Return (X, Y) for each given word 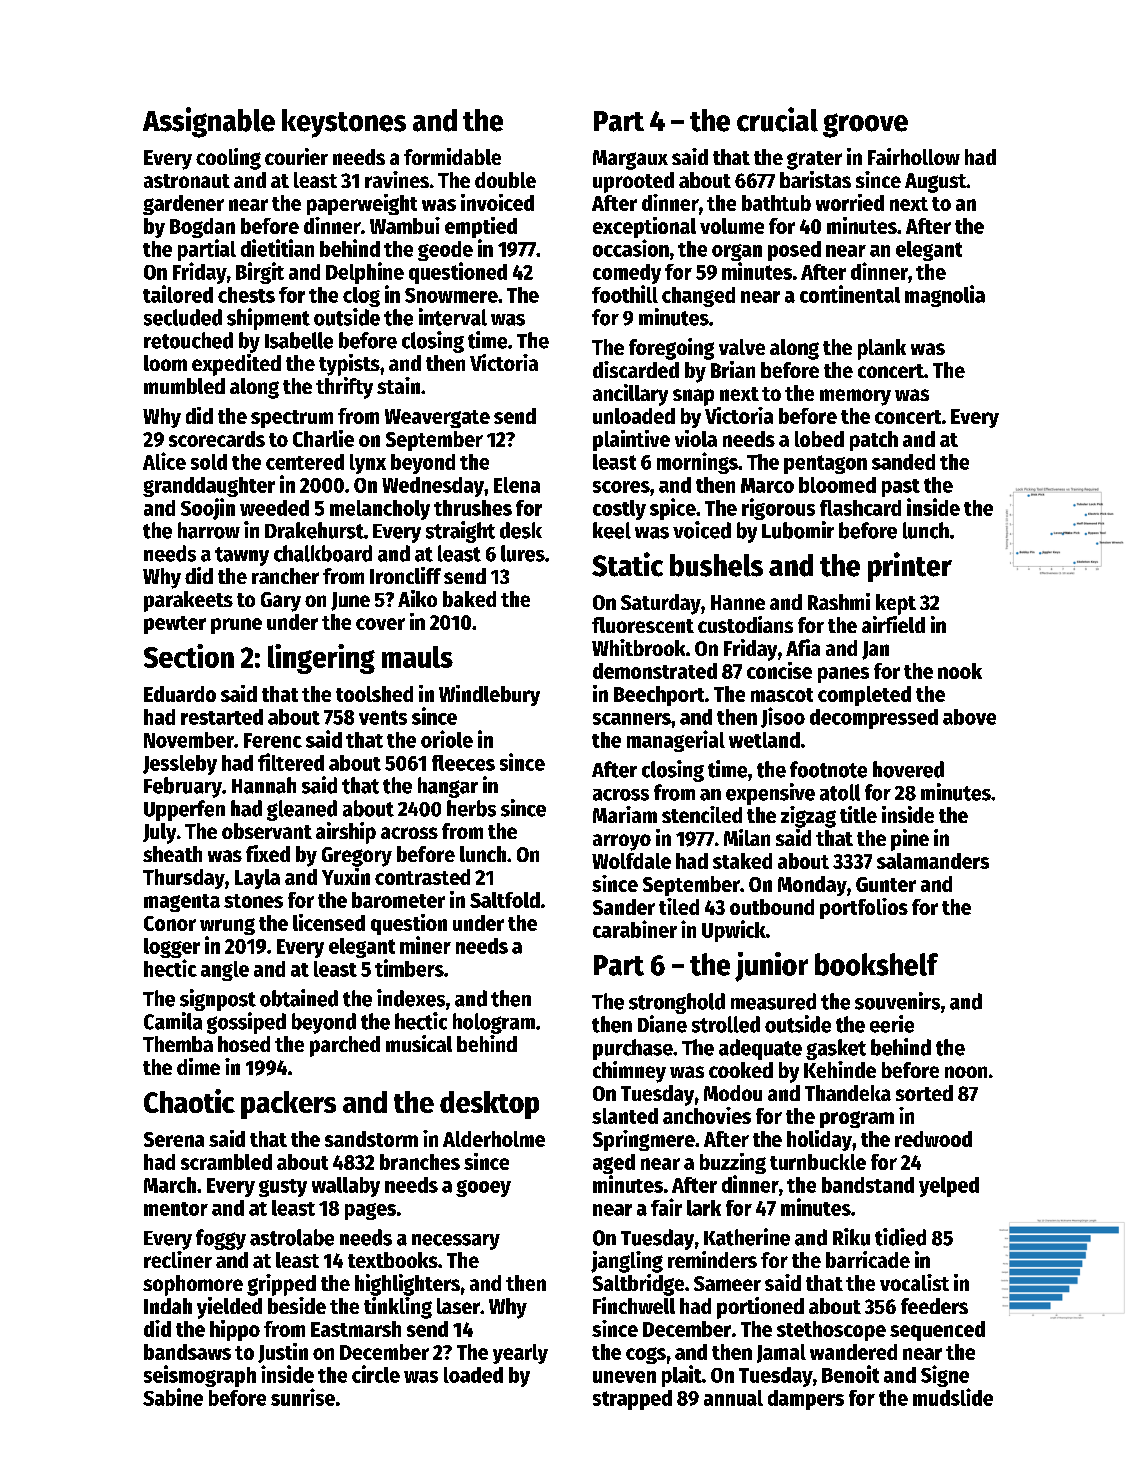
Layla (257, 879)
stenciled (702, 814)
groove (865, 125)
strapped (632, 1400)
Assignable (209, 122)
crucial (777, 119)
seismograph (200, 1376)
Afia (803, 647)
